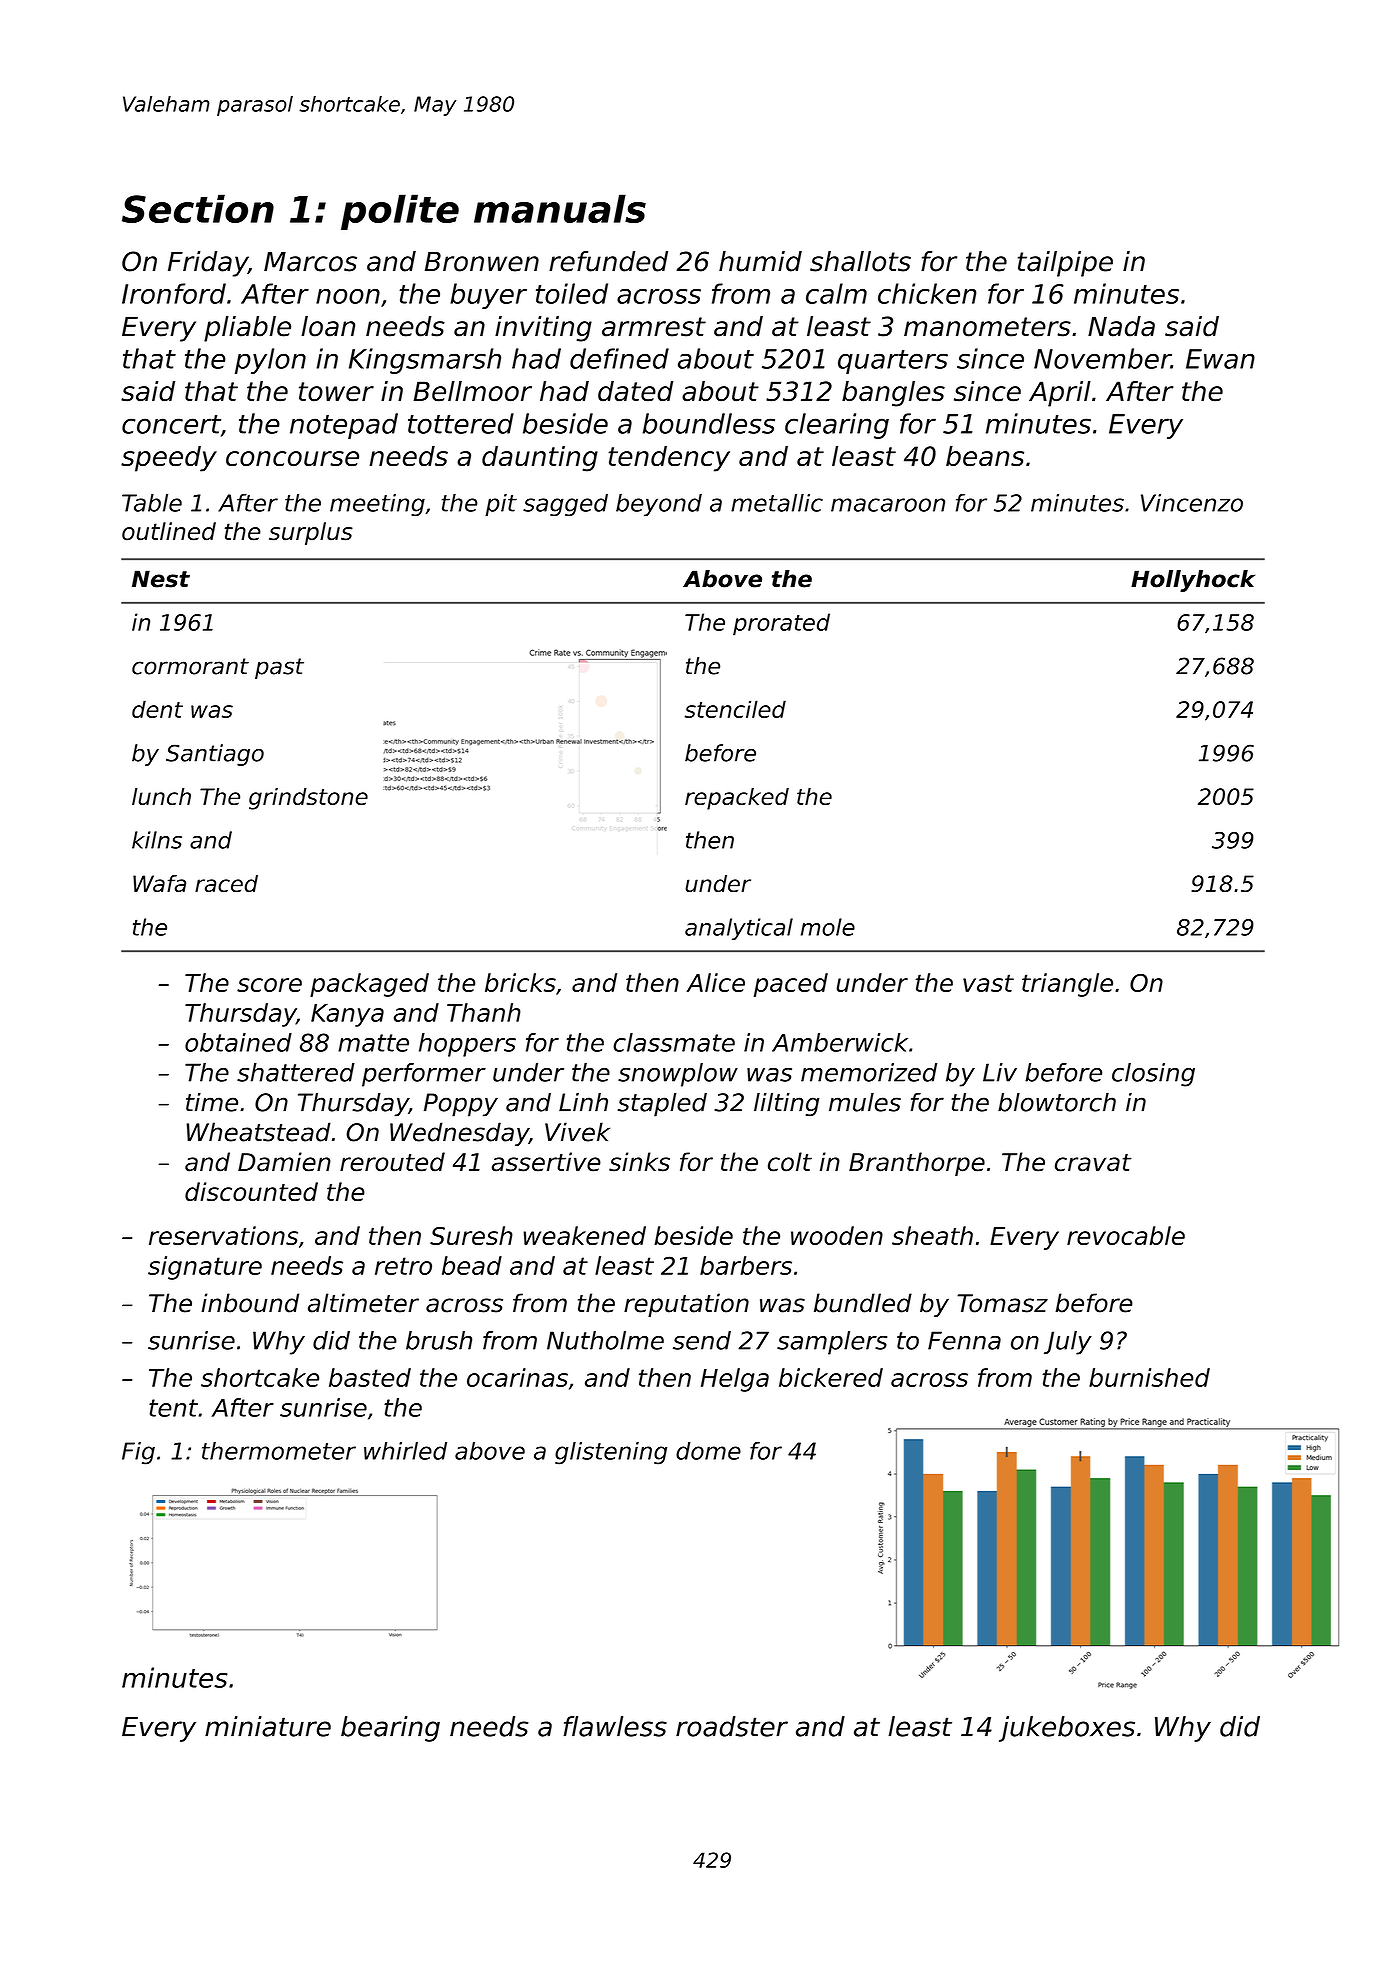  Describe the element at coordinates (732, 1726) in the screenshot. I see `roadster` at that location.
